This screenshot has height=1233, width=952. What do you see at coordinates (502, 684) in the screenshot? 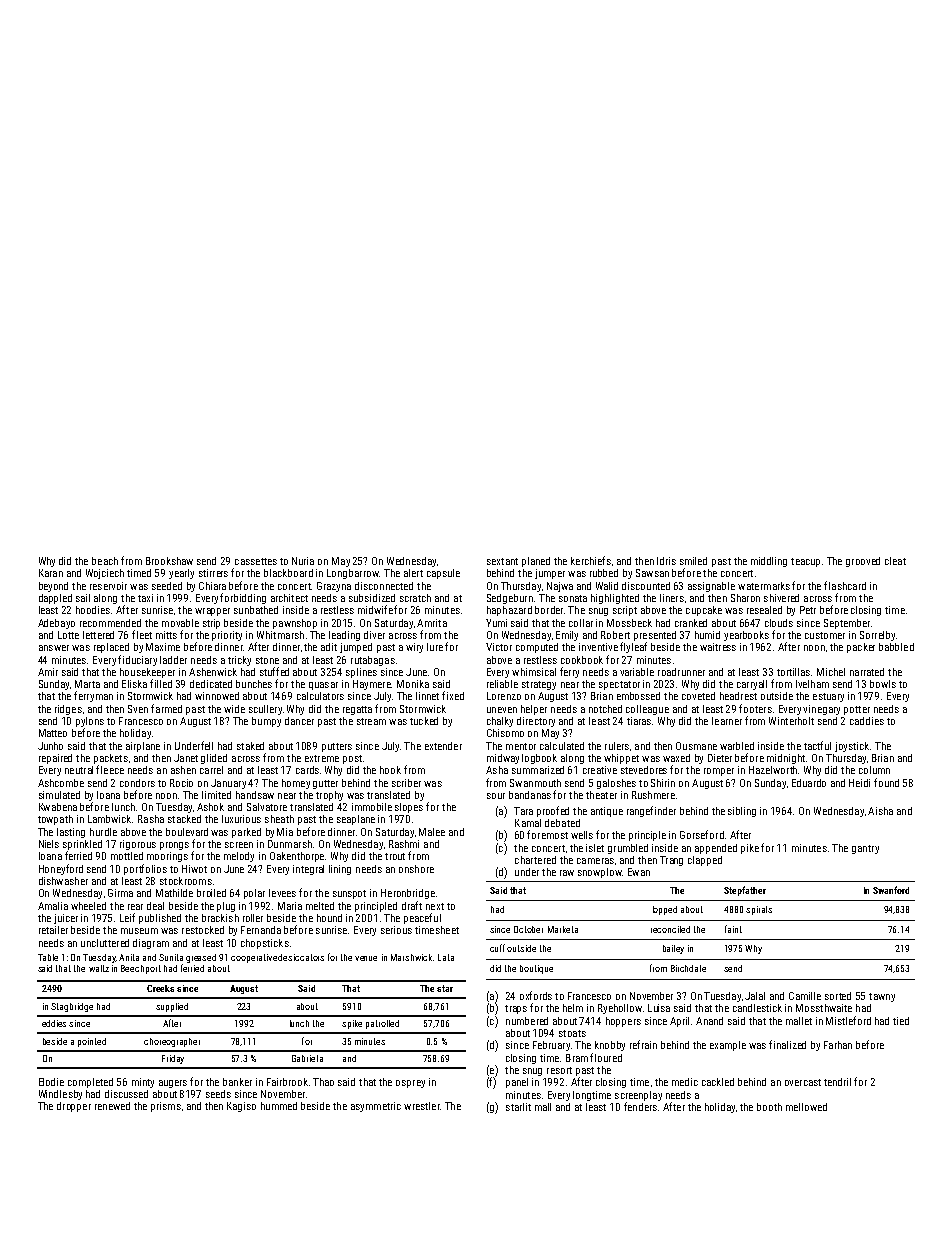
I see `reliable` at bounding box center [502, 684].
